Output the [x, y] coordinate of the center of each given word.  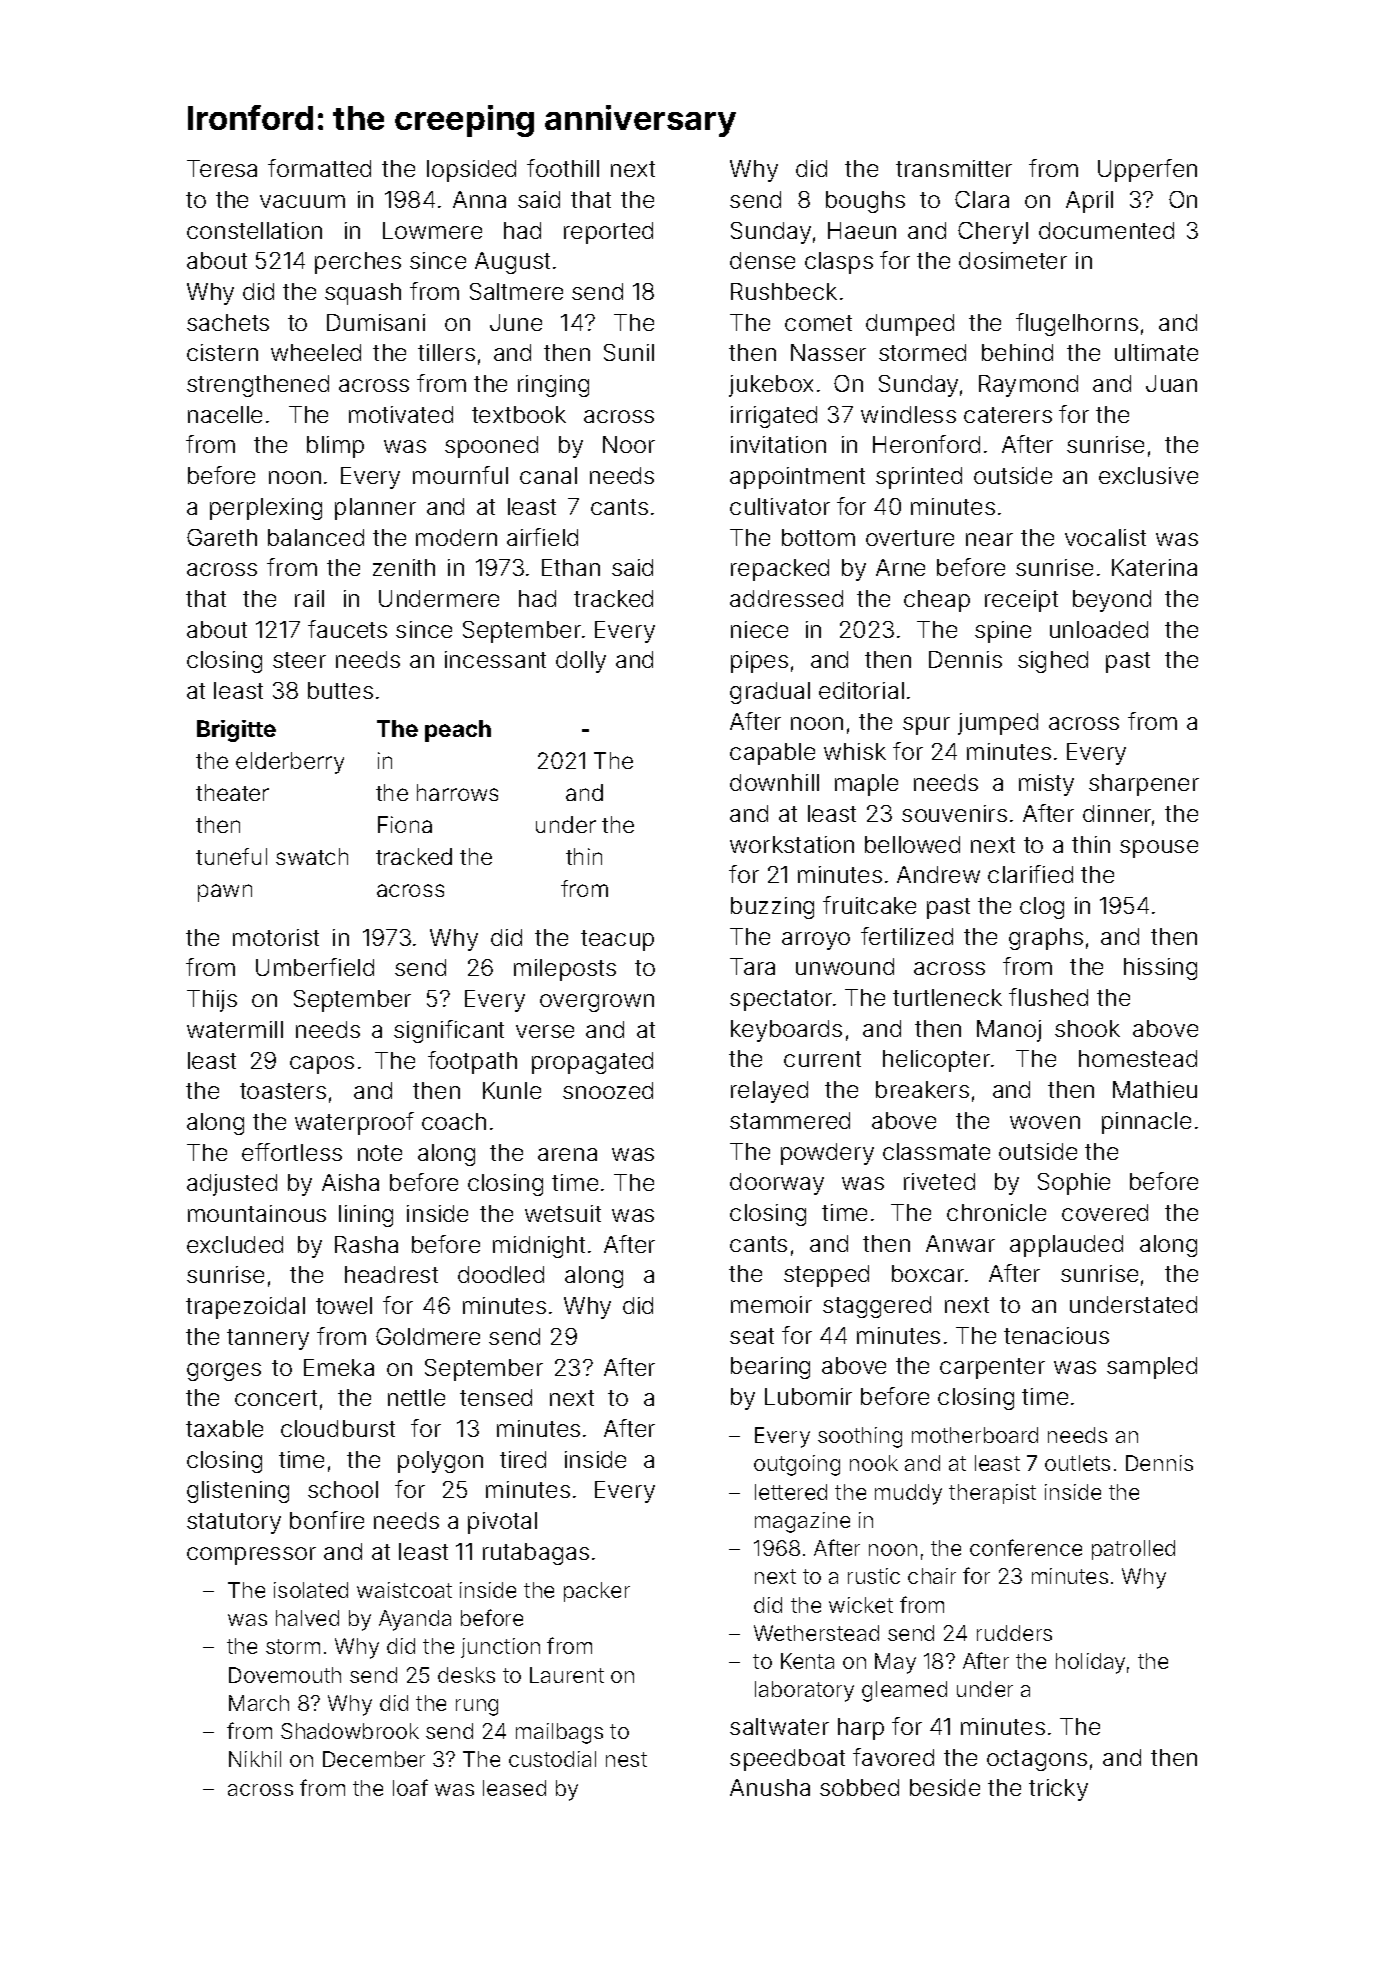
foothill [563, 168]
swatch [312, 856]
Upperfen [1147, 170]
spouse [1159, 849]
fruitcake [869, 905]
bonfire [327, 1520]
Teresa [222, 168]
